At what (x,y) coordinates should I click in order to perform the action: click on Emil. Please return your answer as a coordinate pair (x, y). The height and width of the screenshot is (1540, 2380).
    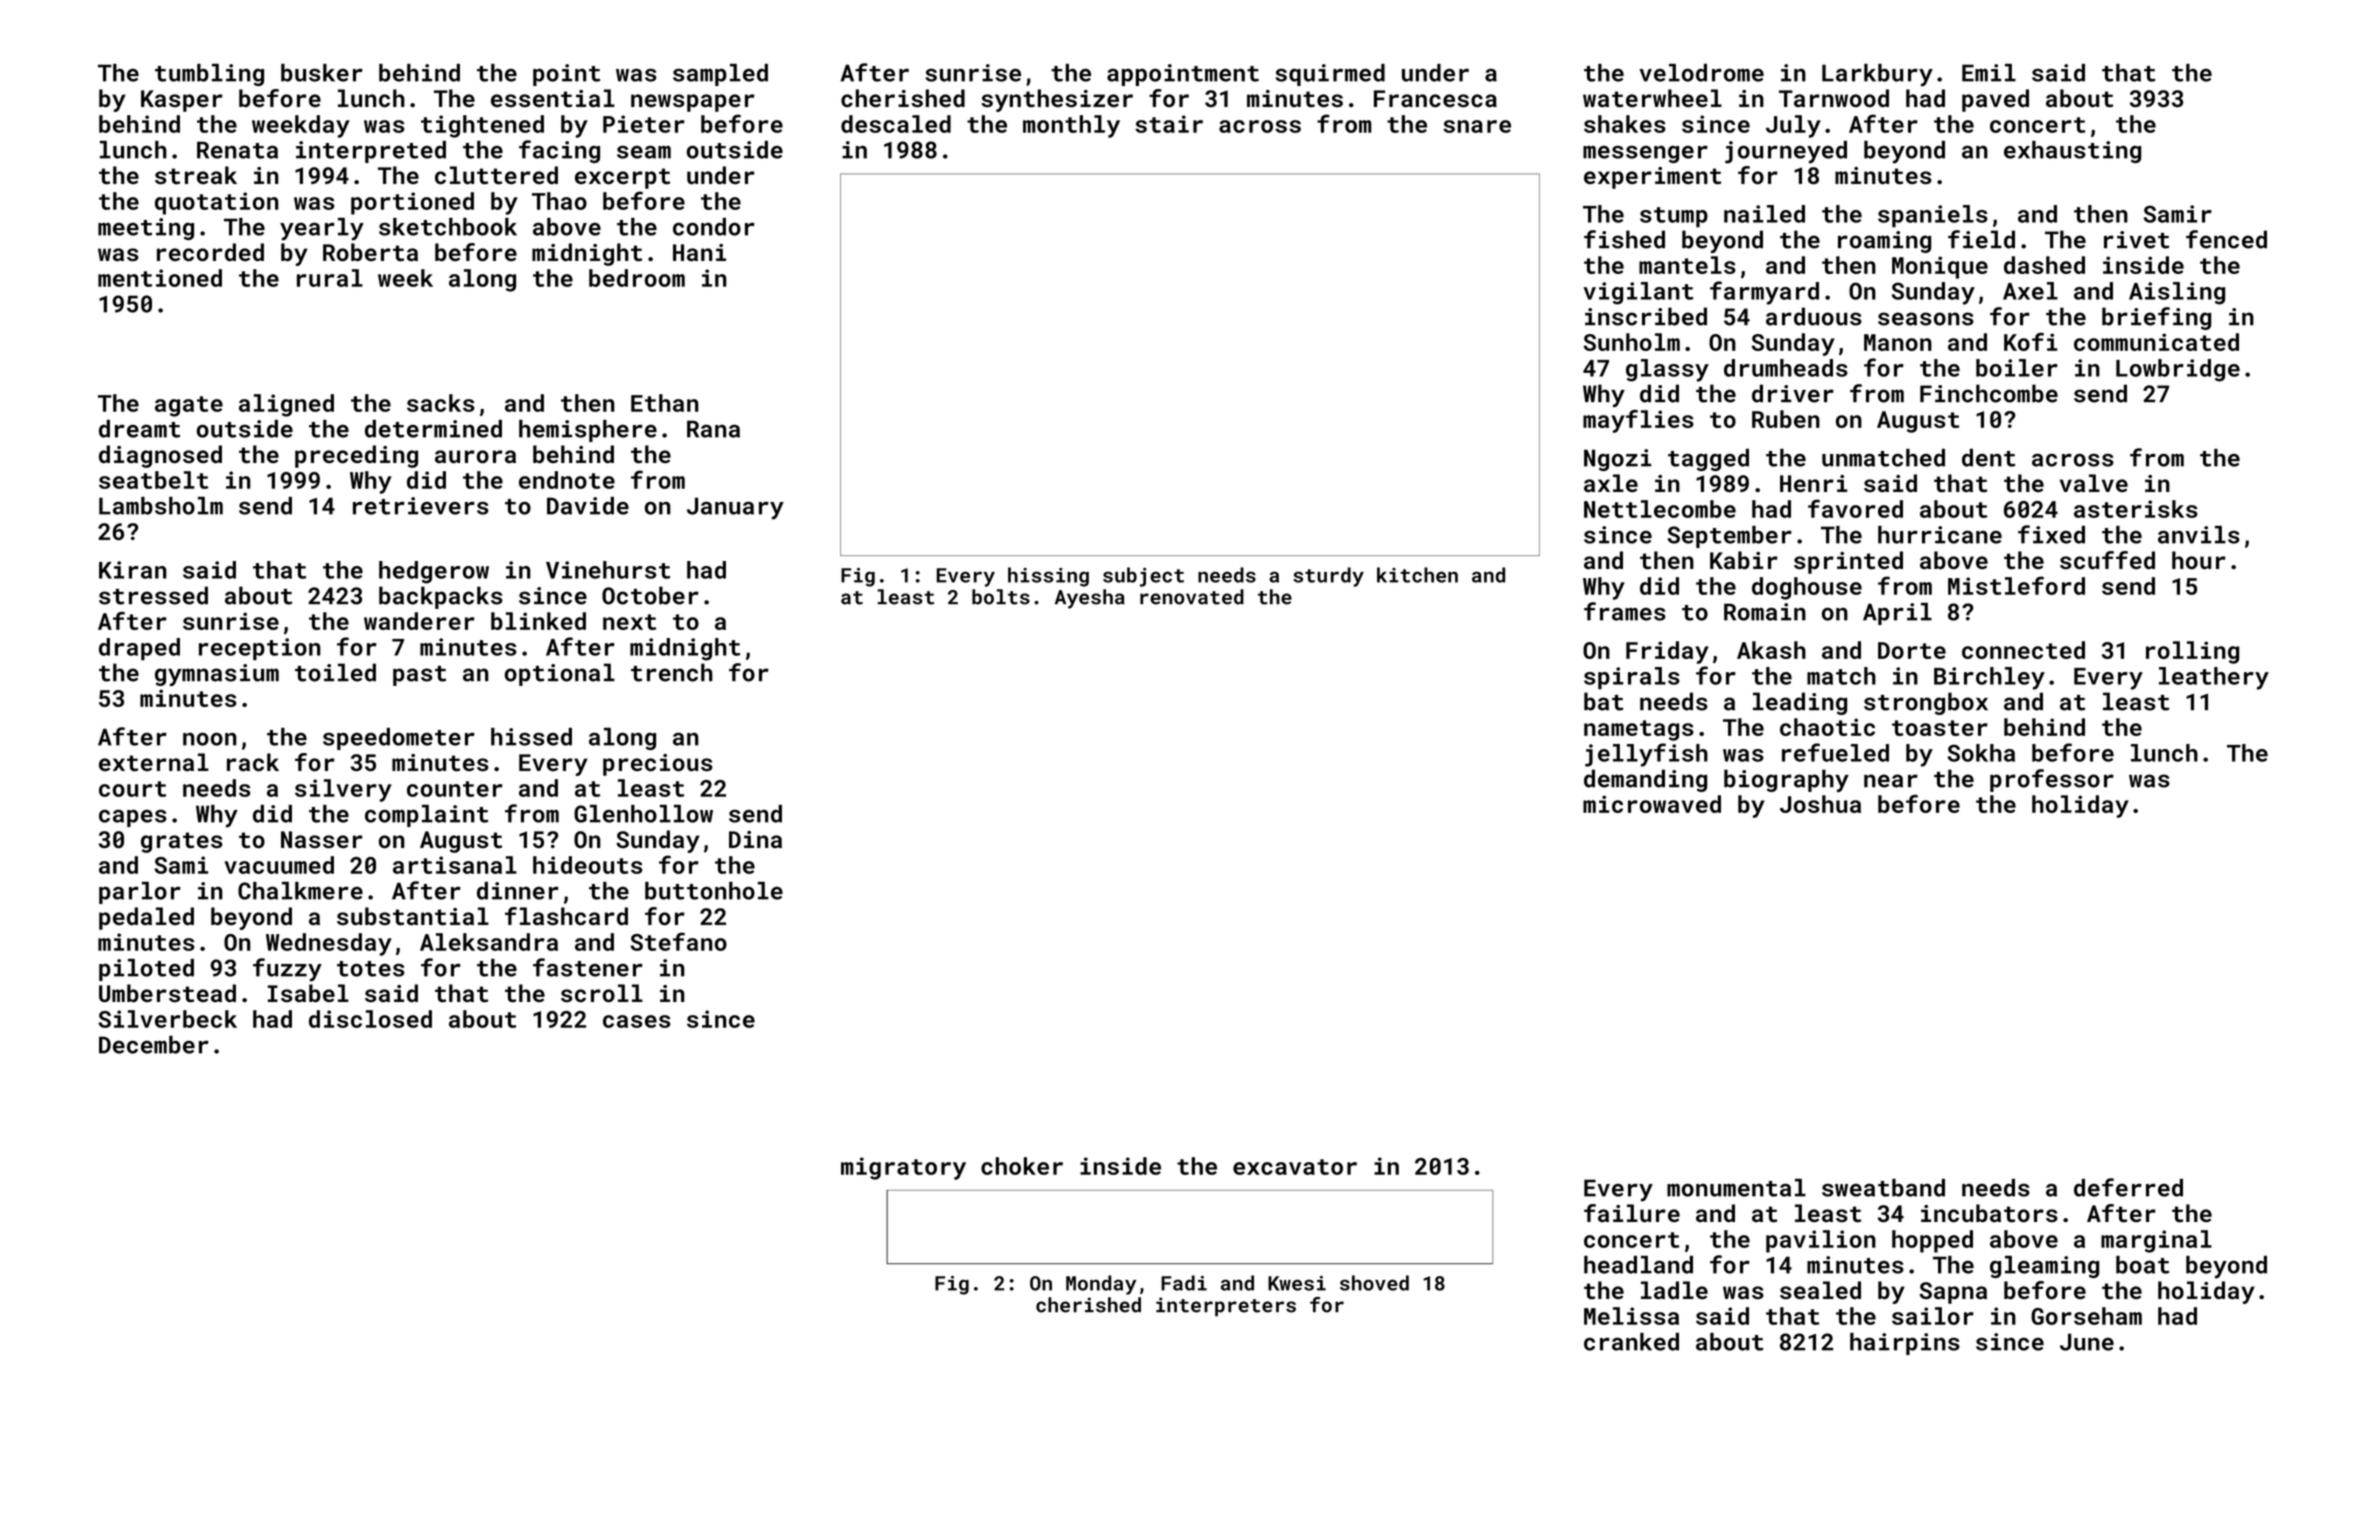
    Looking at the image, I should click on (1989, 73).
